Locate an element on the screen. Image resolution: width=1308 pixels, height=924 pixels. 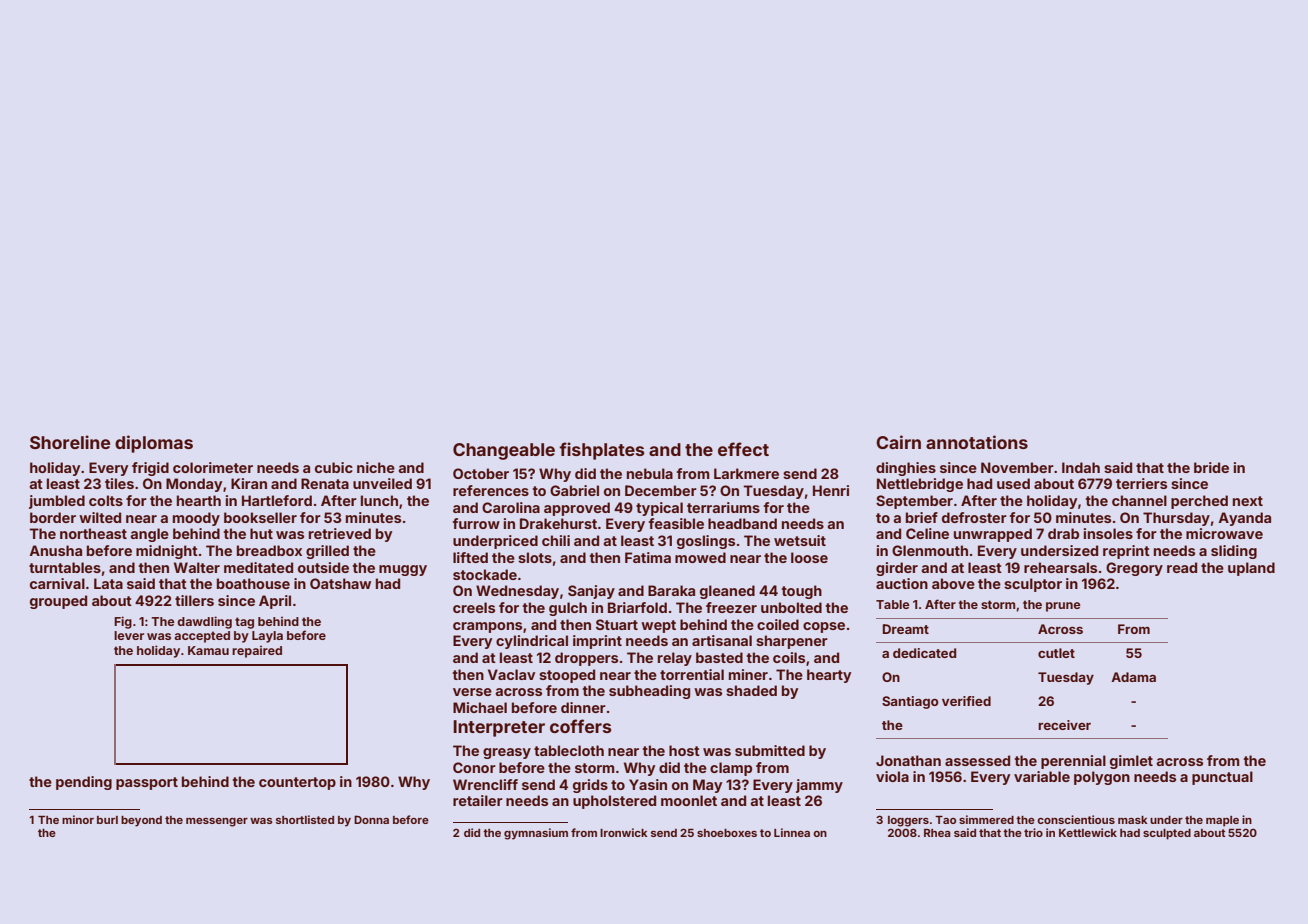
Shoreline is located at coordinates (70, 442).
